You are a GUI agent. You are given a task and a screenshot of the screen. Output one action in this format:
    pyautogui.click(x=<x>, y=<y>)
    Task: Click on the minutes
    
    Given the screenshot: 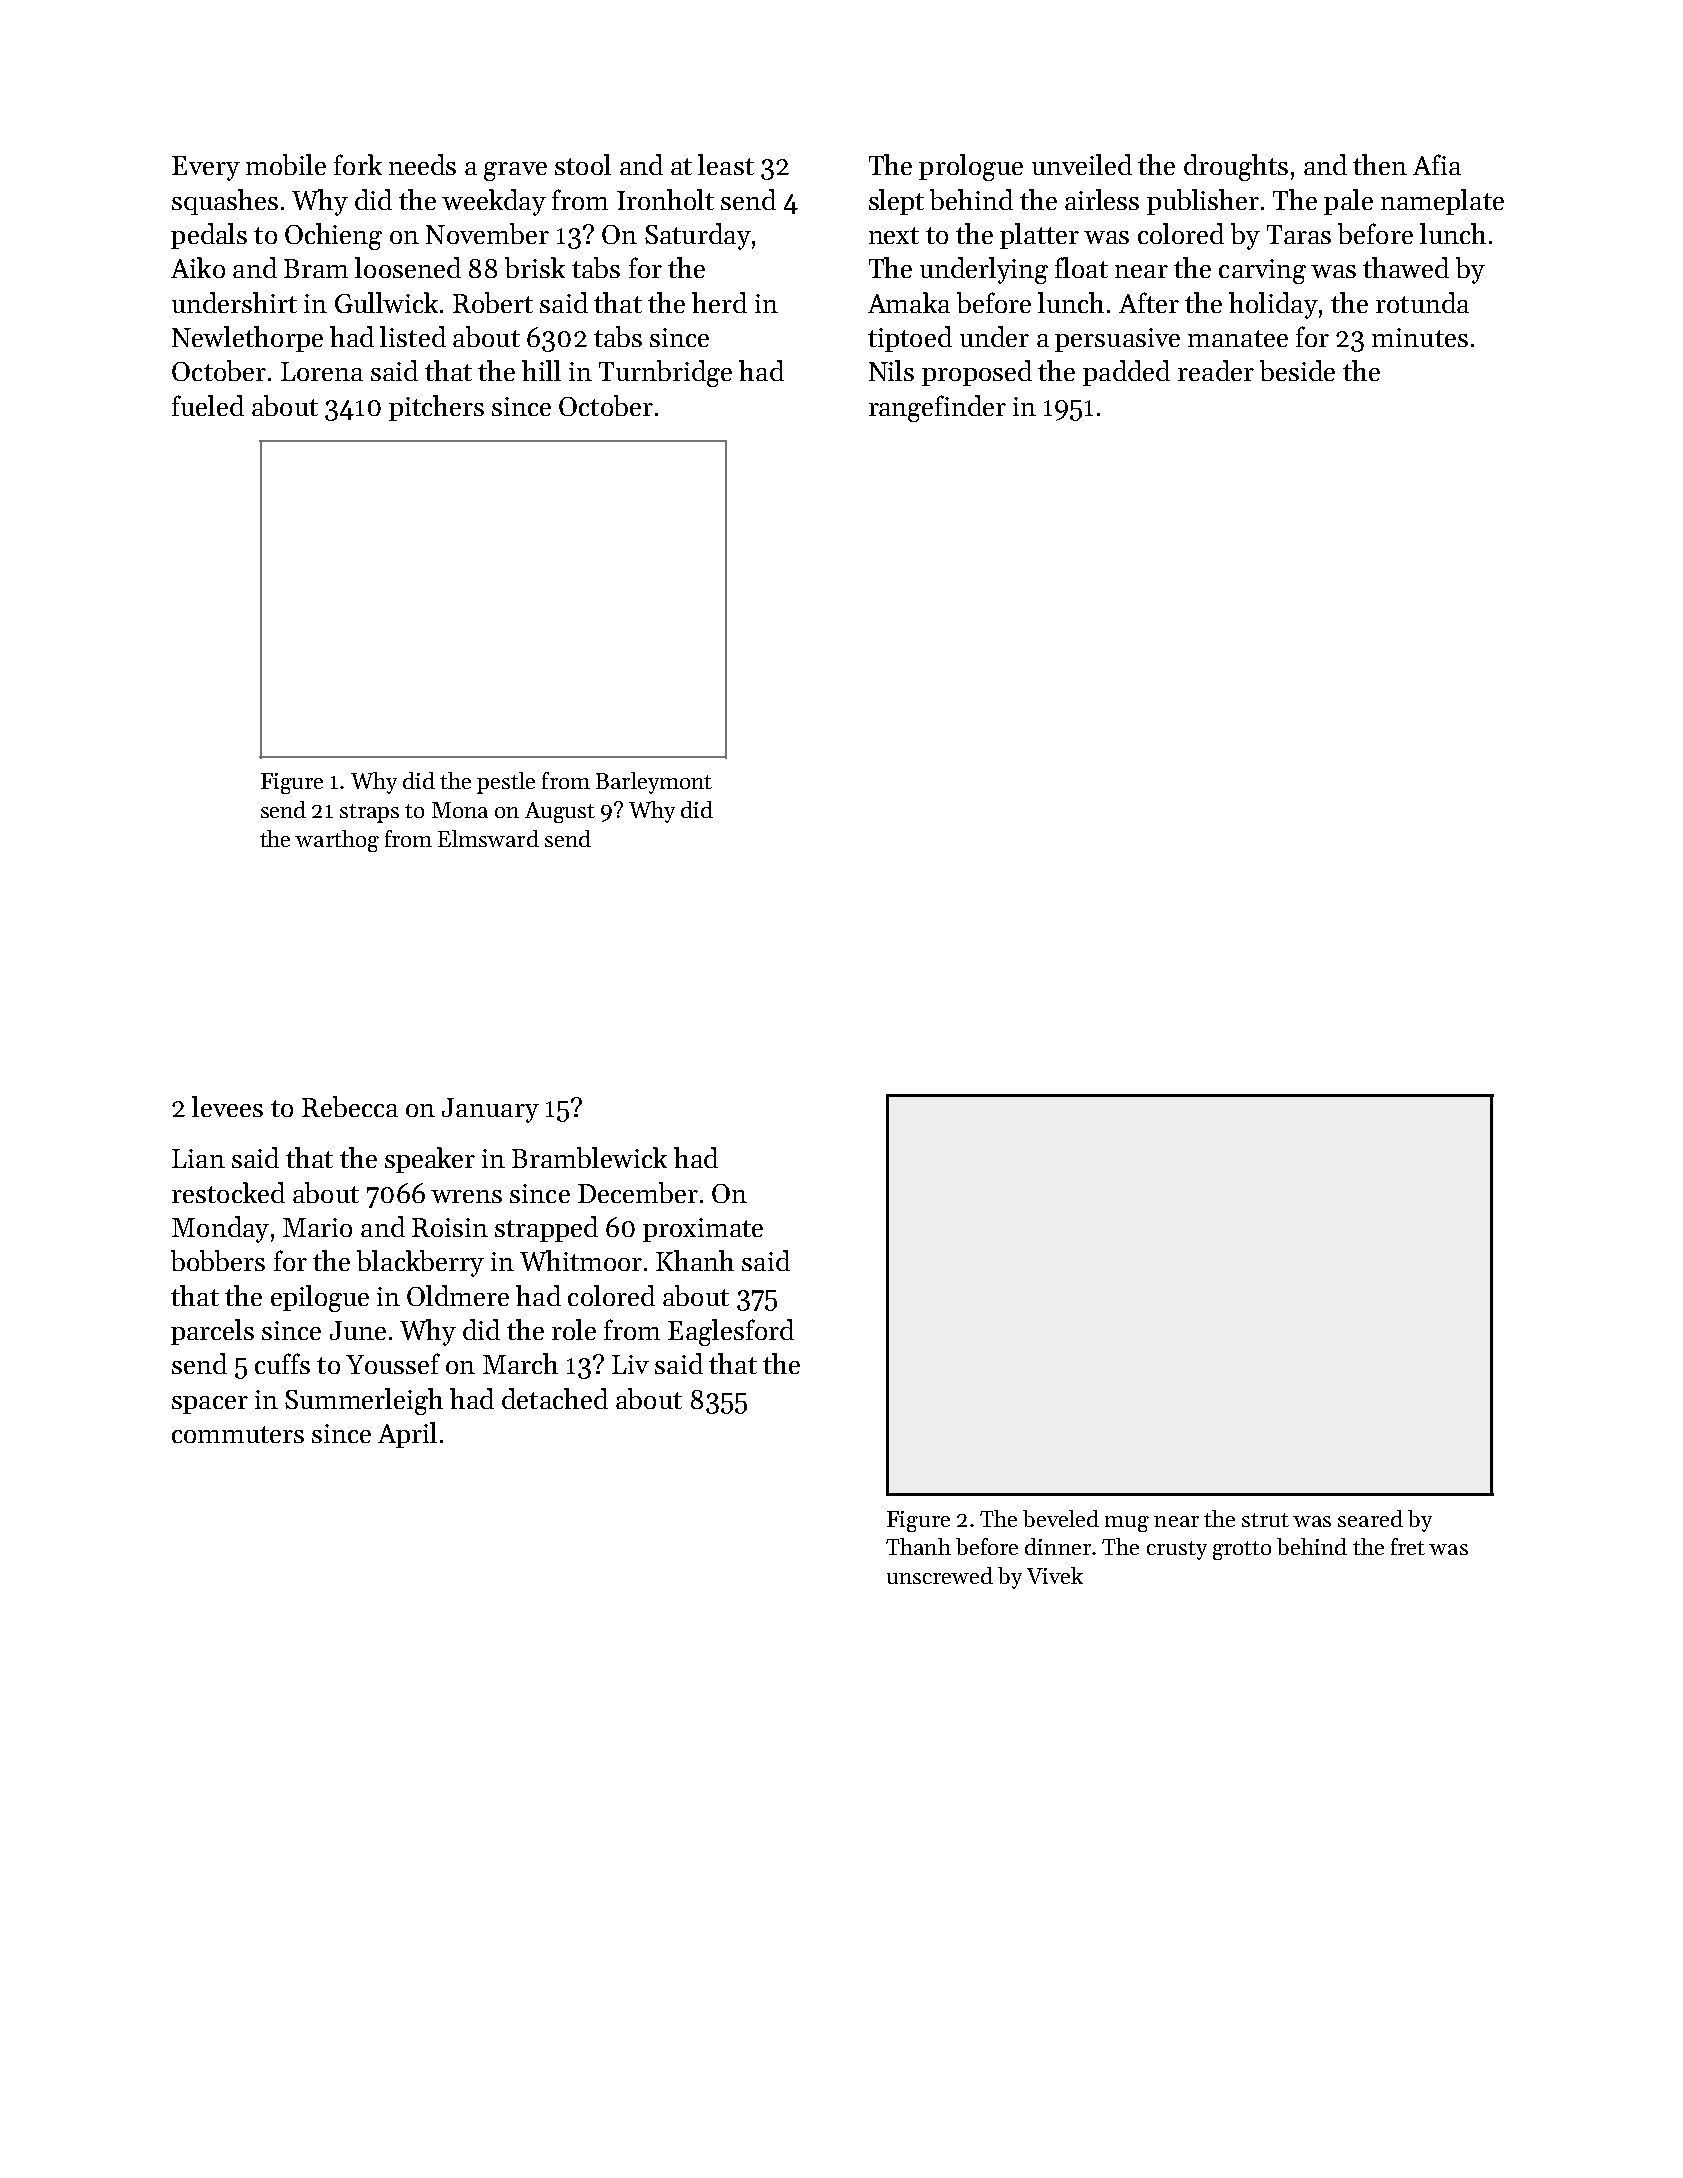 What is the action you would take?
    pyautogui.click(x=1420, y=337)
